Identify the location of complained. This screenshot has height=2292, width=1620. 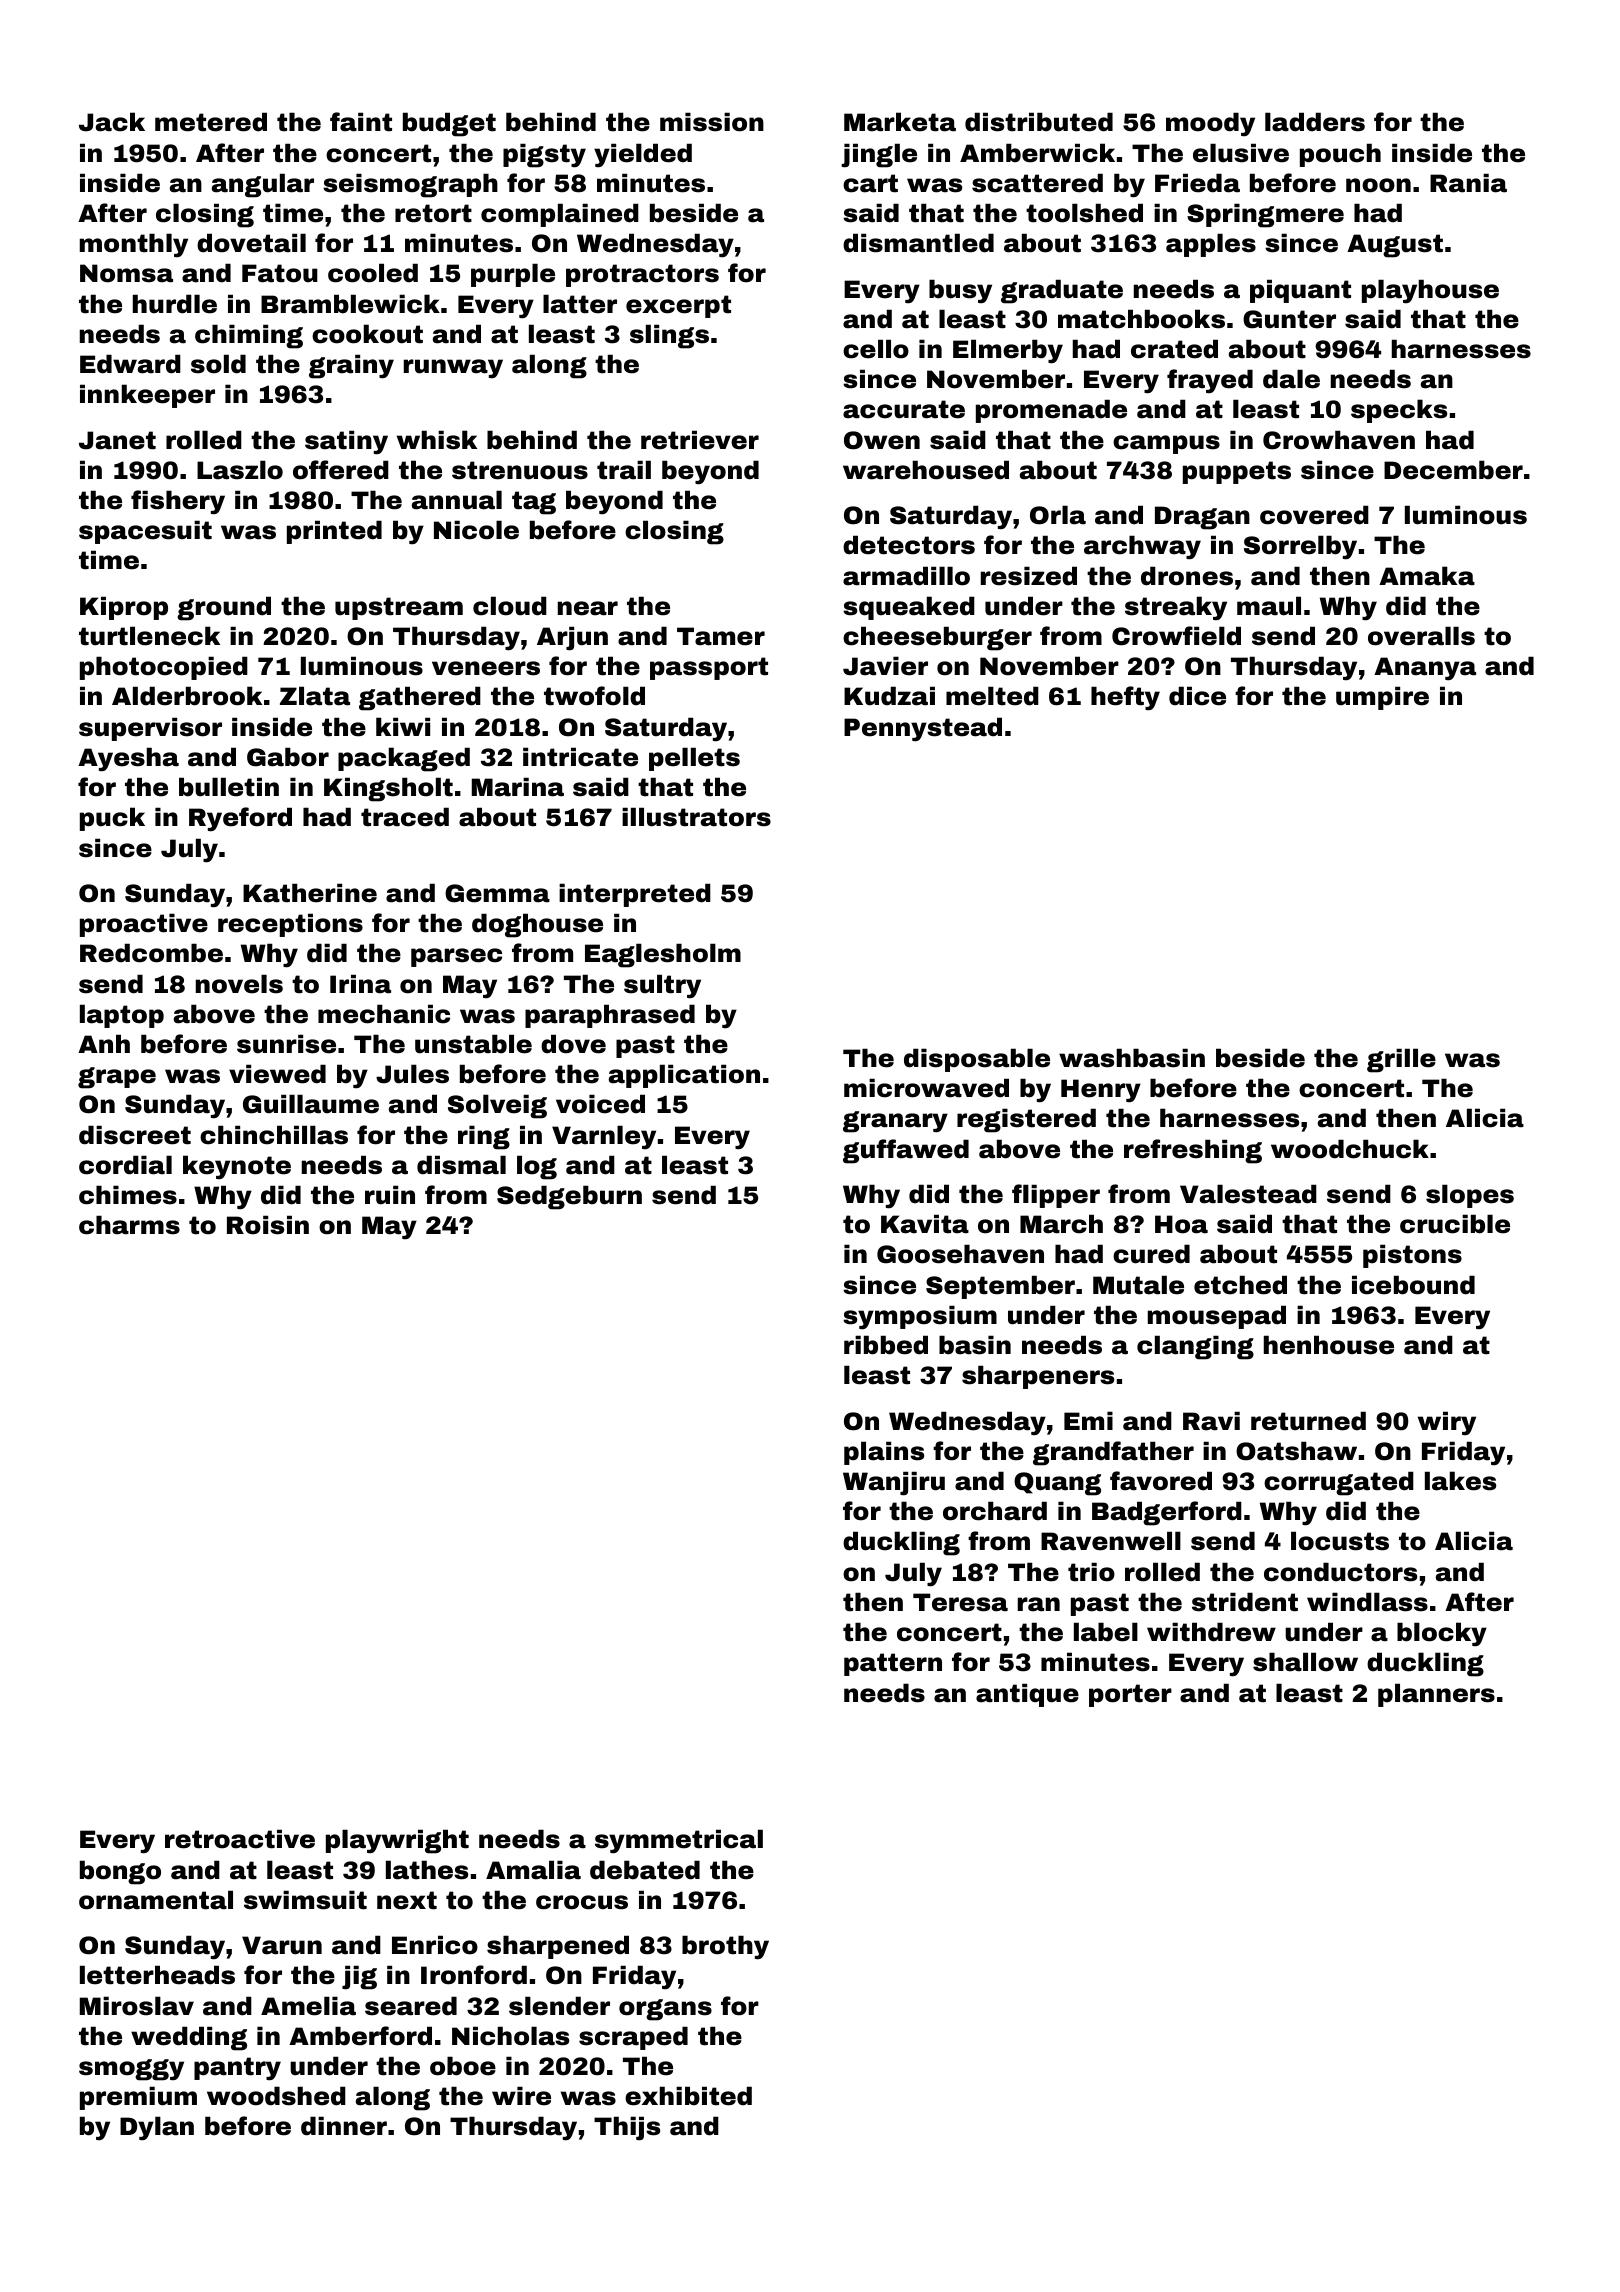
(560, 215).
